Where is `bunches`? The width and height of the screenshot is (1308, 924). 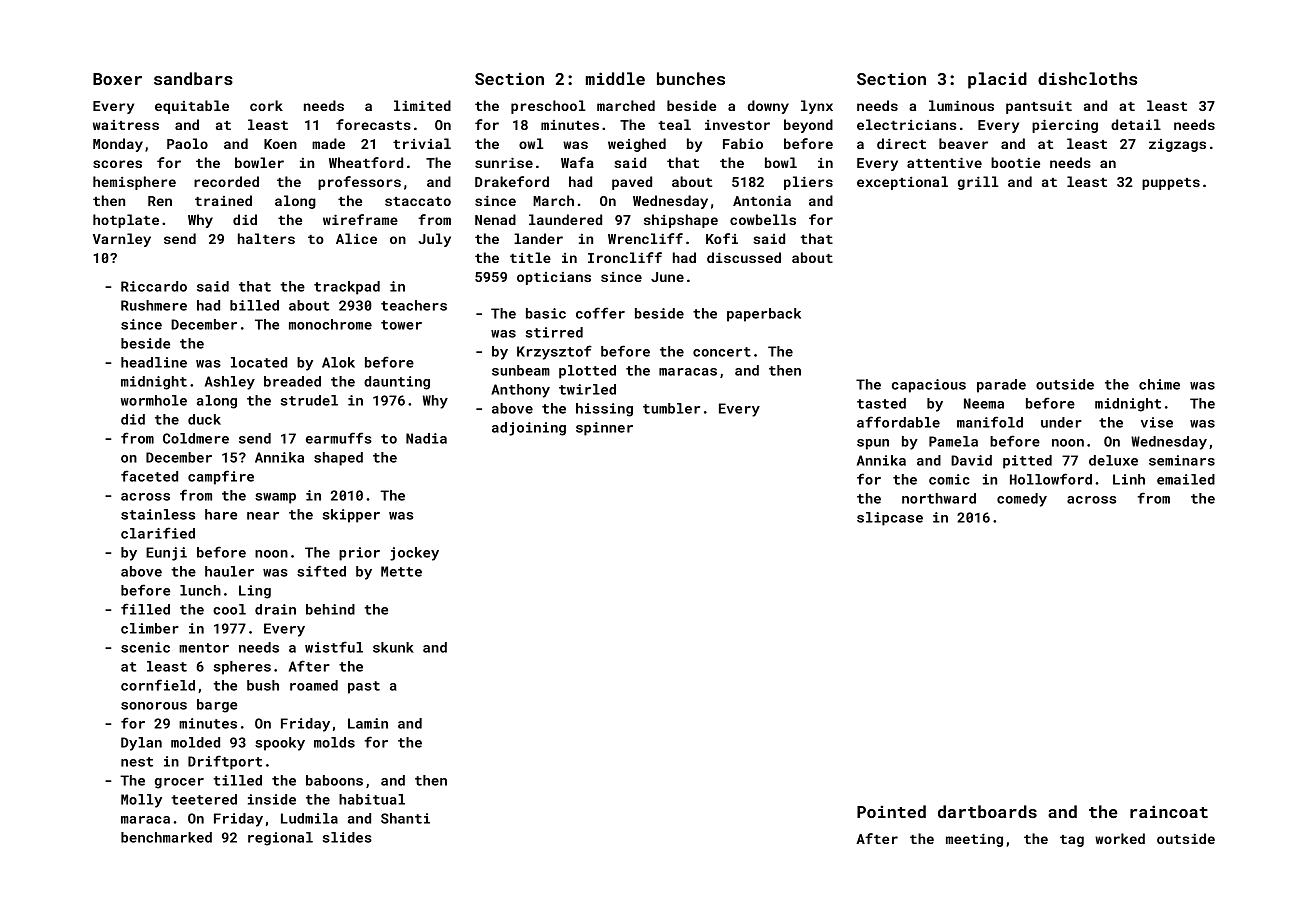 bunches is located at coordinates (691, 78).
